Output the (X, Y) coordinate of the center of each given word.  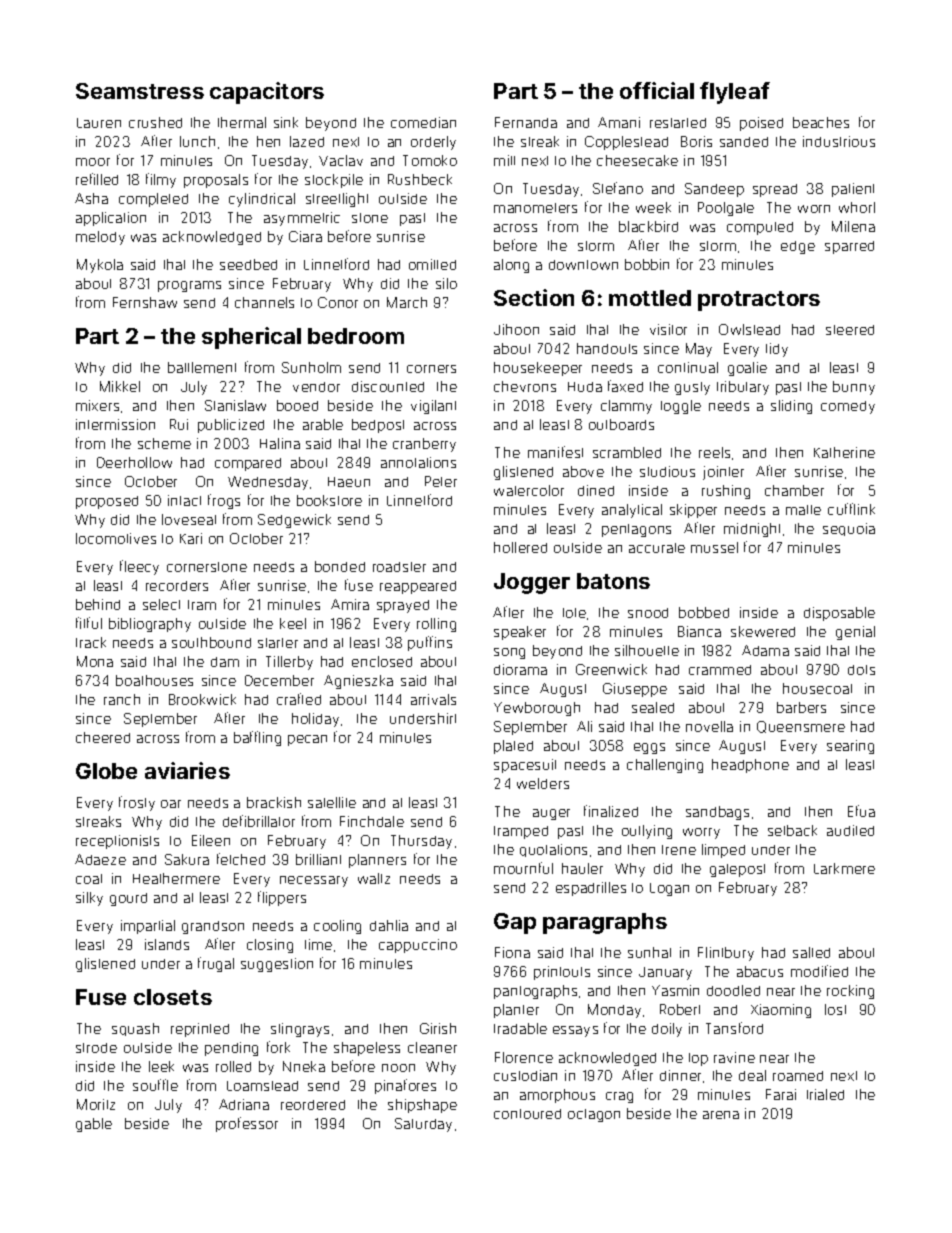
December (279, 680)
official (657, 90)
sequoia (849, 529)
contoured (527, 1114)
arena (721, 1115)
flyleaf (735, 93)
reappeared (418, 587)
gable (94, 1125)
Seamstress (140, 91)
